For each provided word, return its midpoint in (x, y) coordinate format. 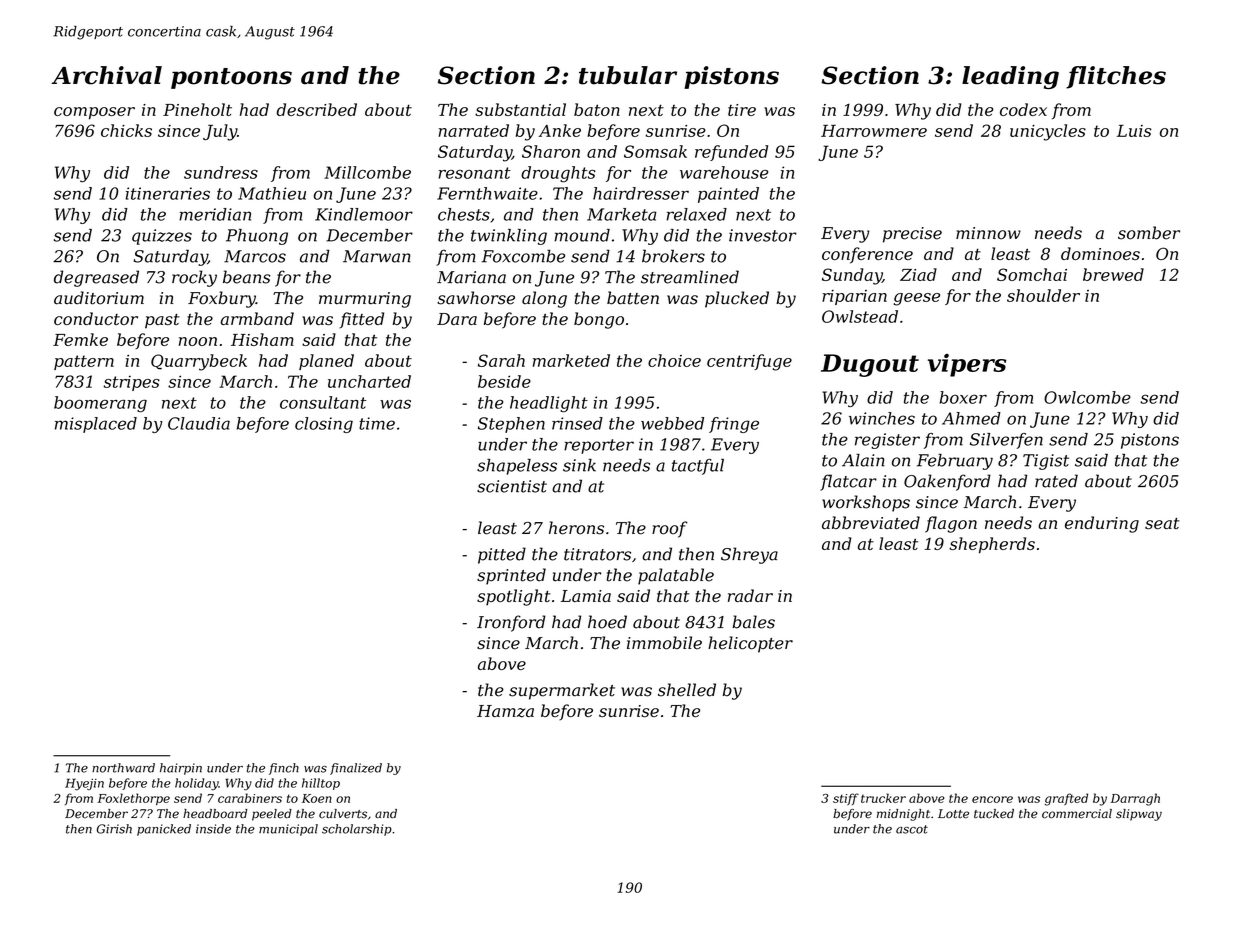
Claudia (199, 423)
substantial (520, 109)
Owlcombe (1087, 397)
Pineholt (197, 109)
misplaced (96, 425)
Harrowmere (874, 131)
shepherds (992, 545)
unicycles (1048, 132)
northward (123, 768)
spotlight (514, 597)
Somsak (655, 151)
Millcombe (367, 172)
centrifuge (749, 362)
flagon (951, 524)
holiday (196, 784)
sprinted (511, 576)
